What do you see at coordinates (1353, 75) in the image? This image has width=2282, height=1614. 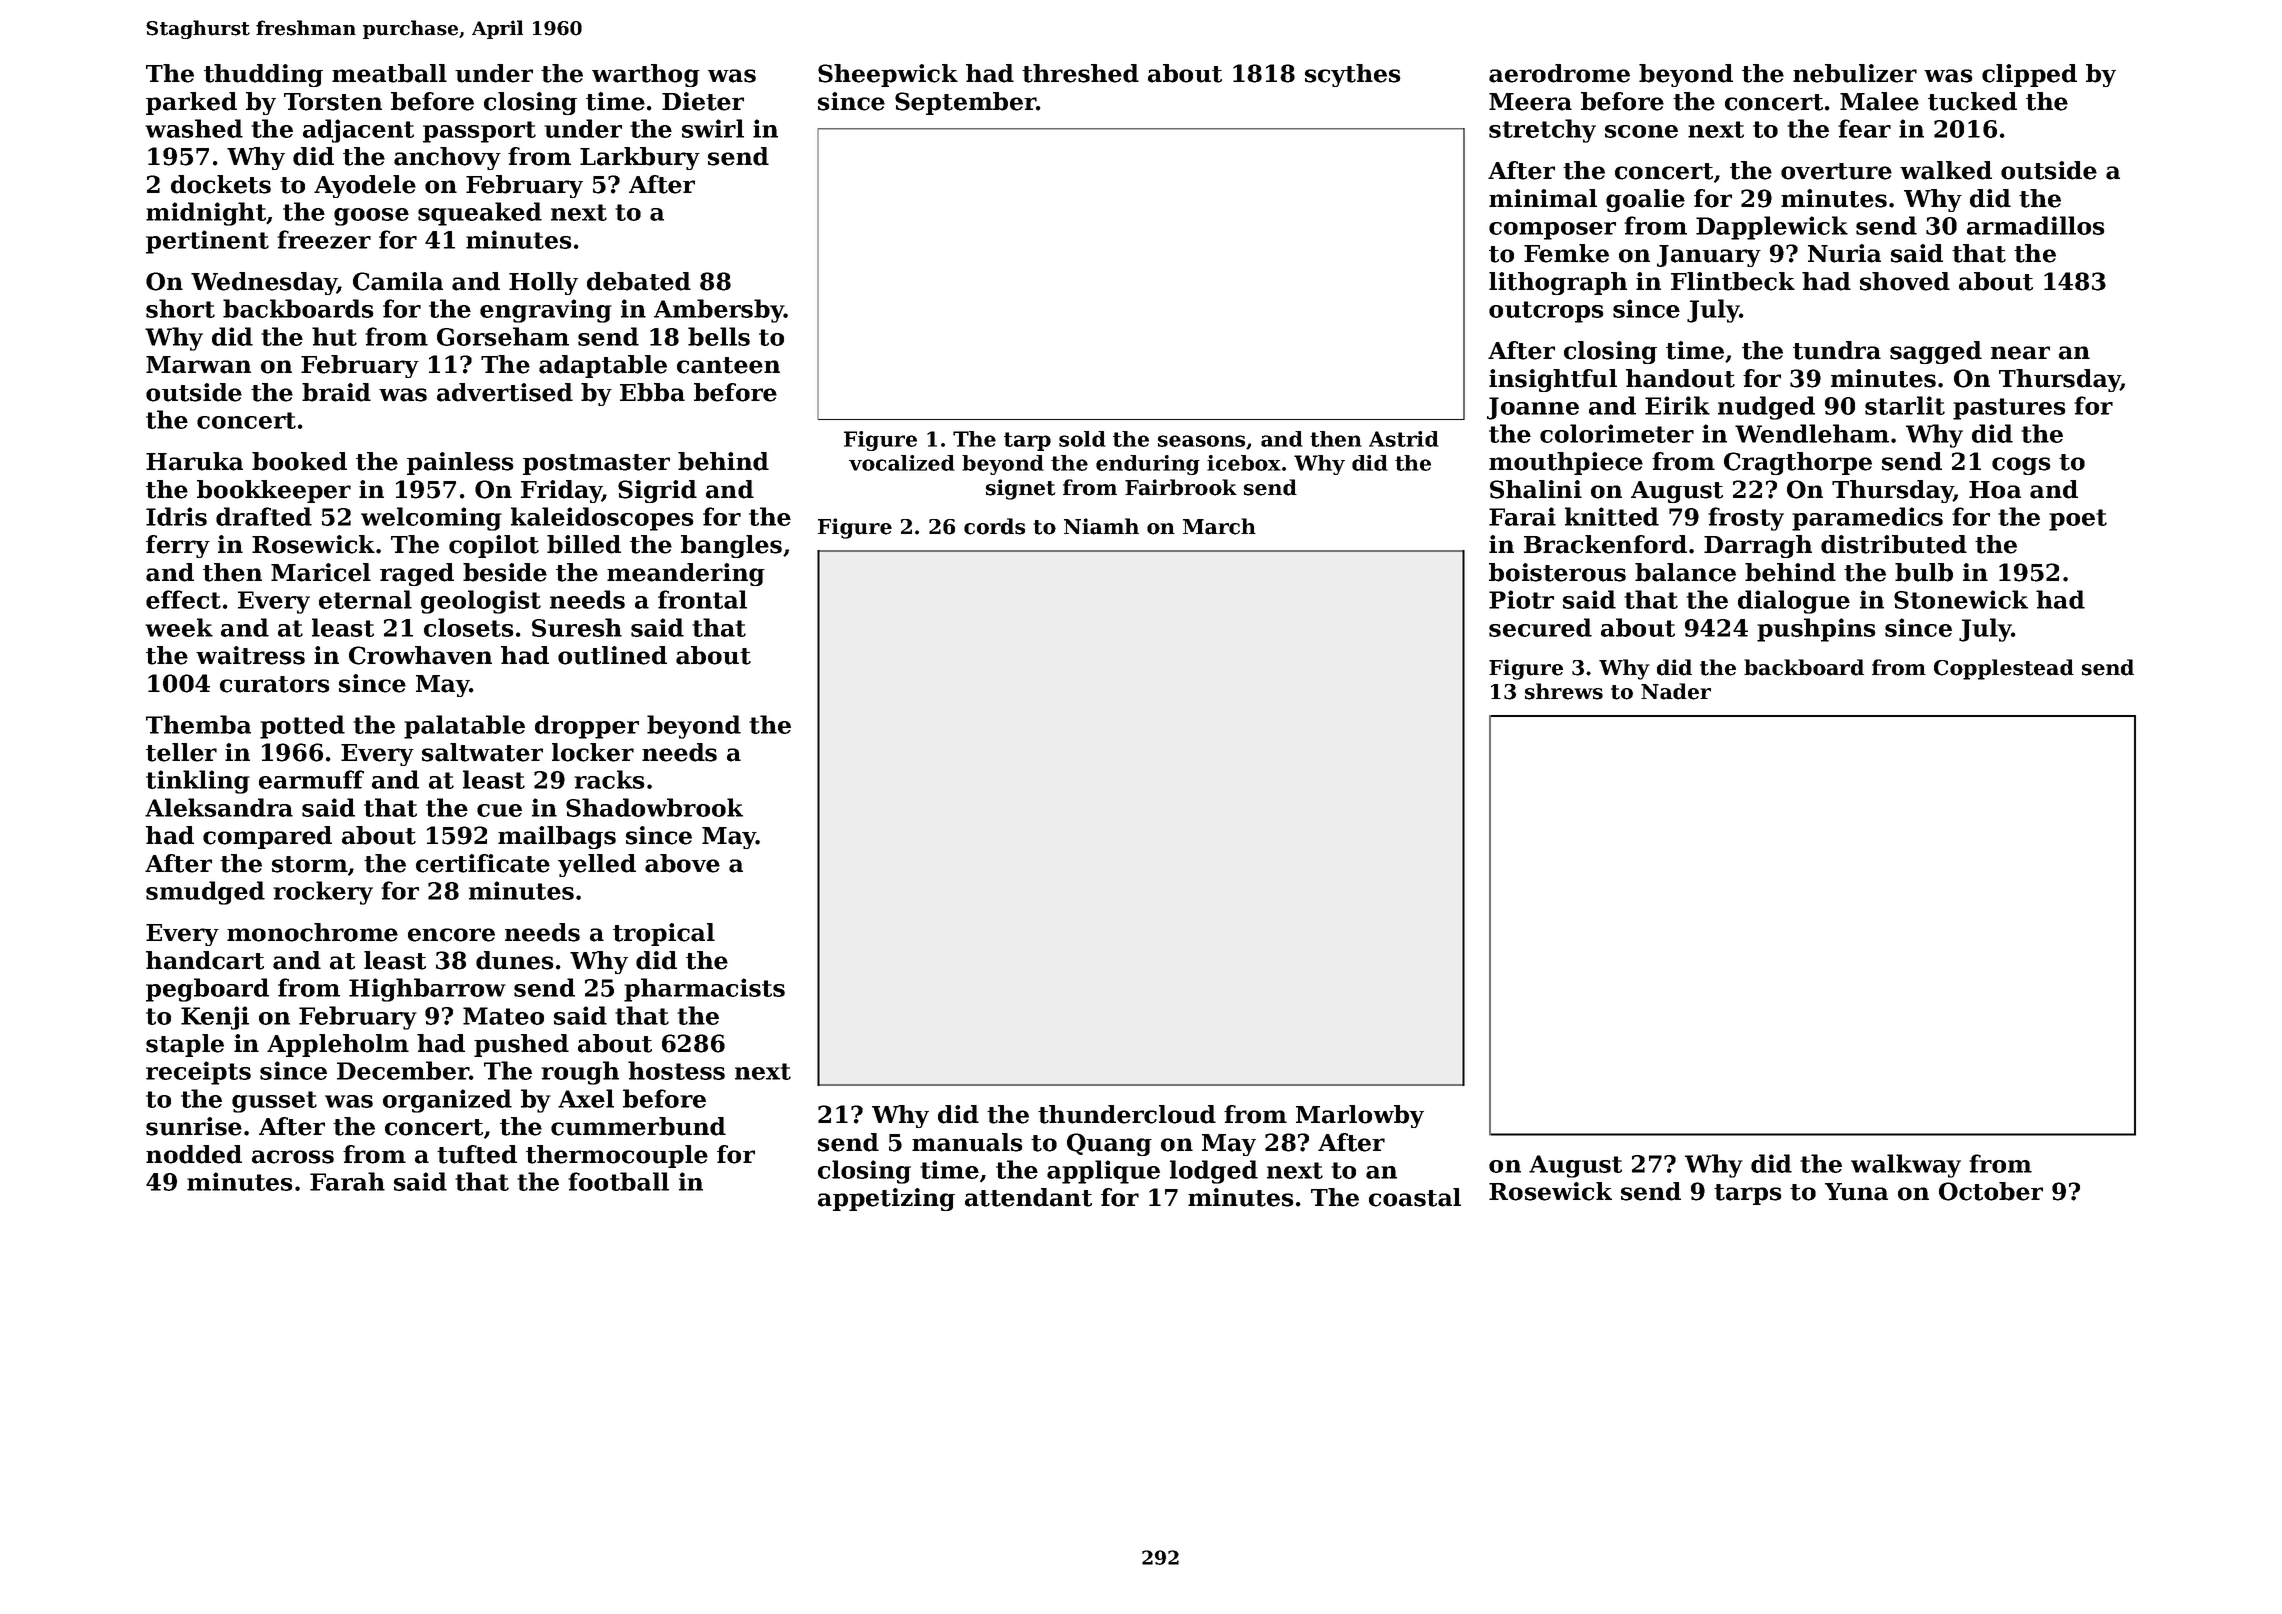 I see `scythes` at bounding box center [1353, 75].
